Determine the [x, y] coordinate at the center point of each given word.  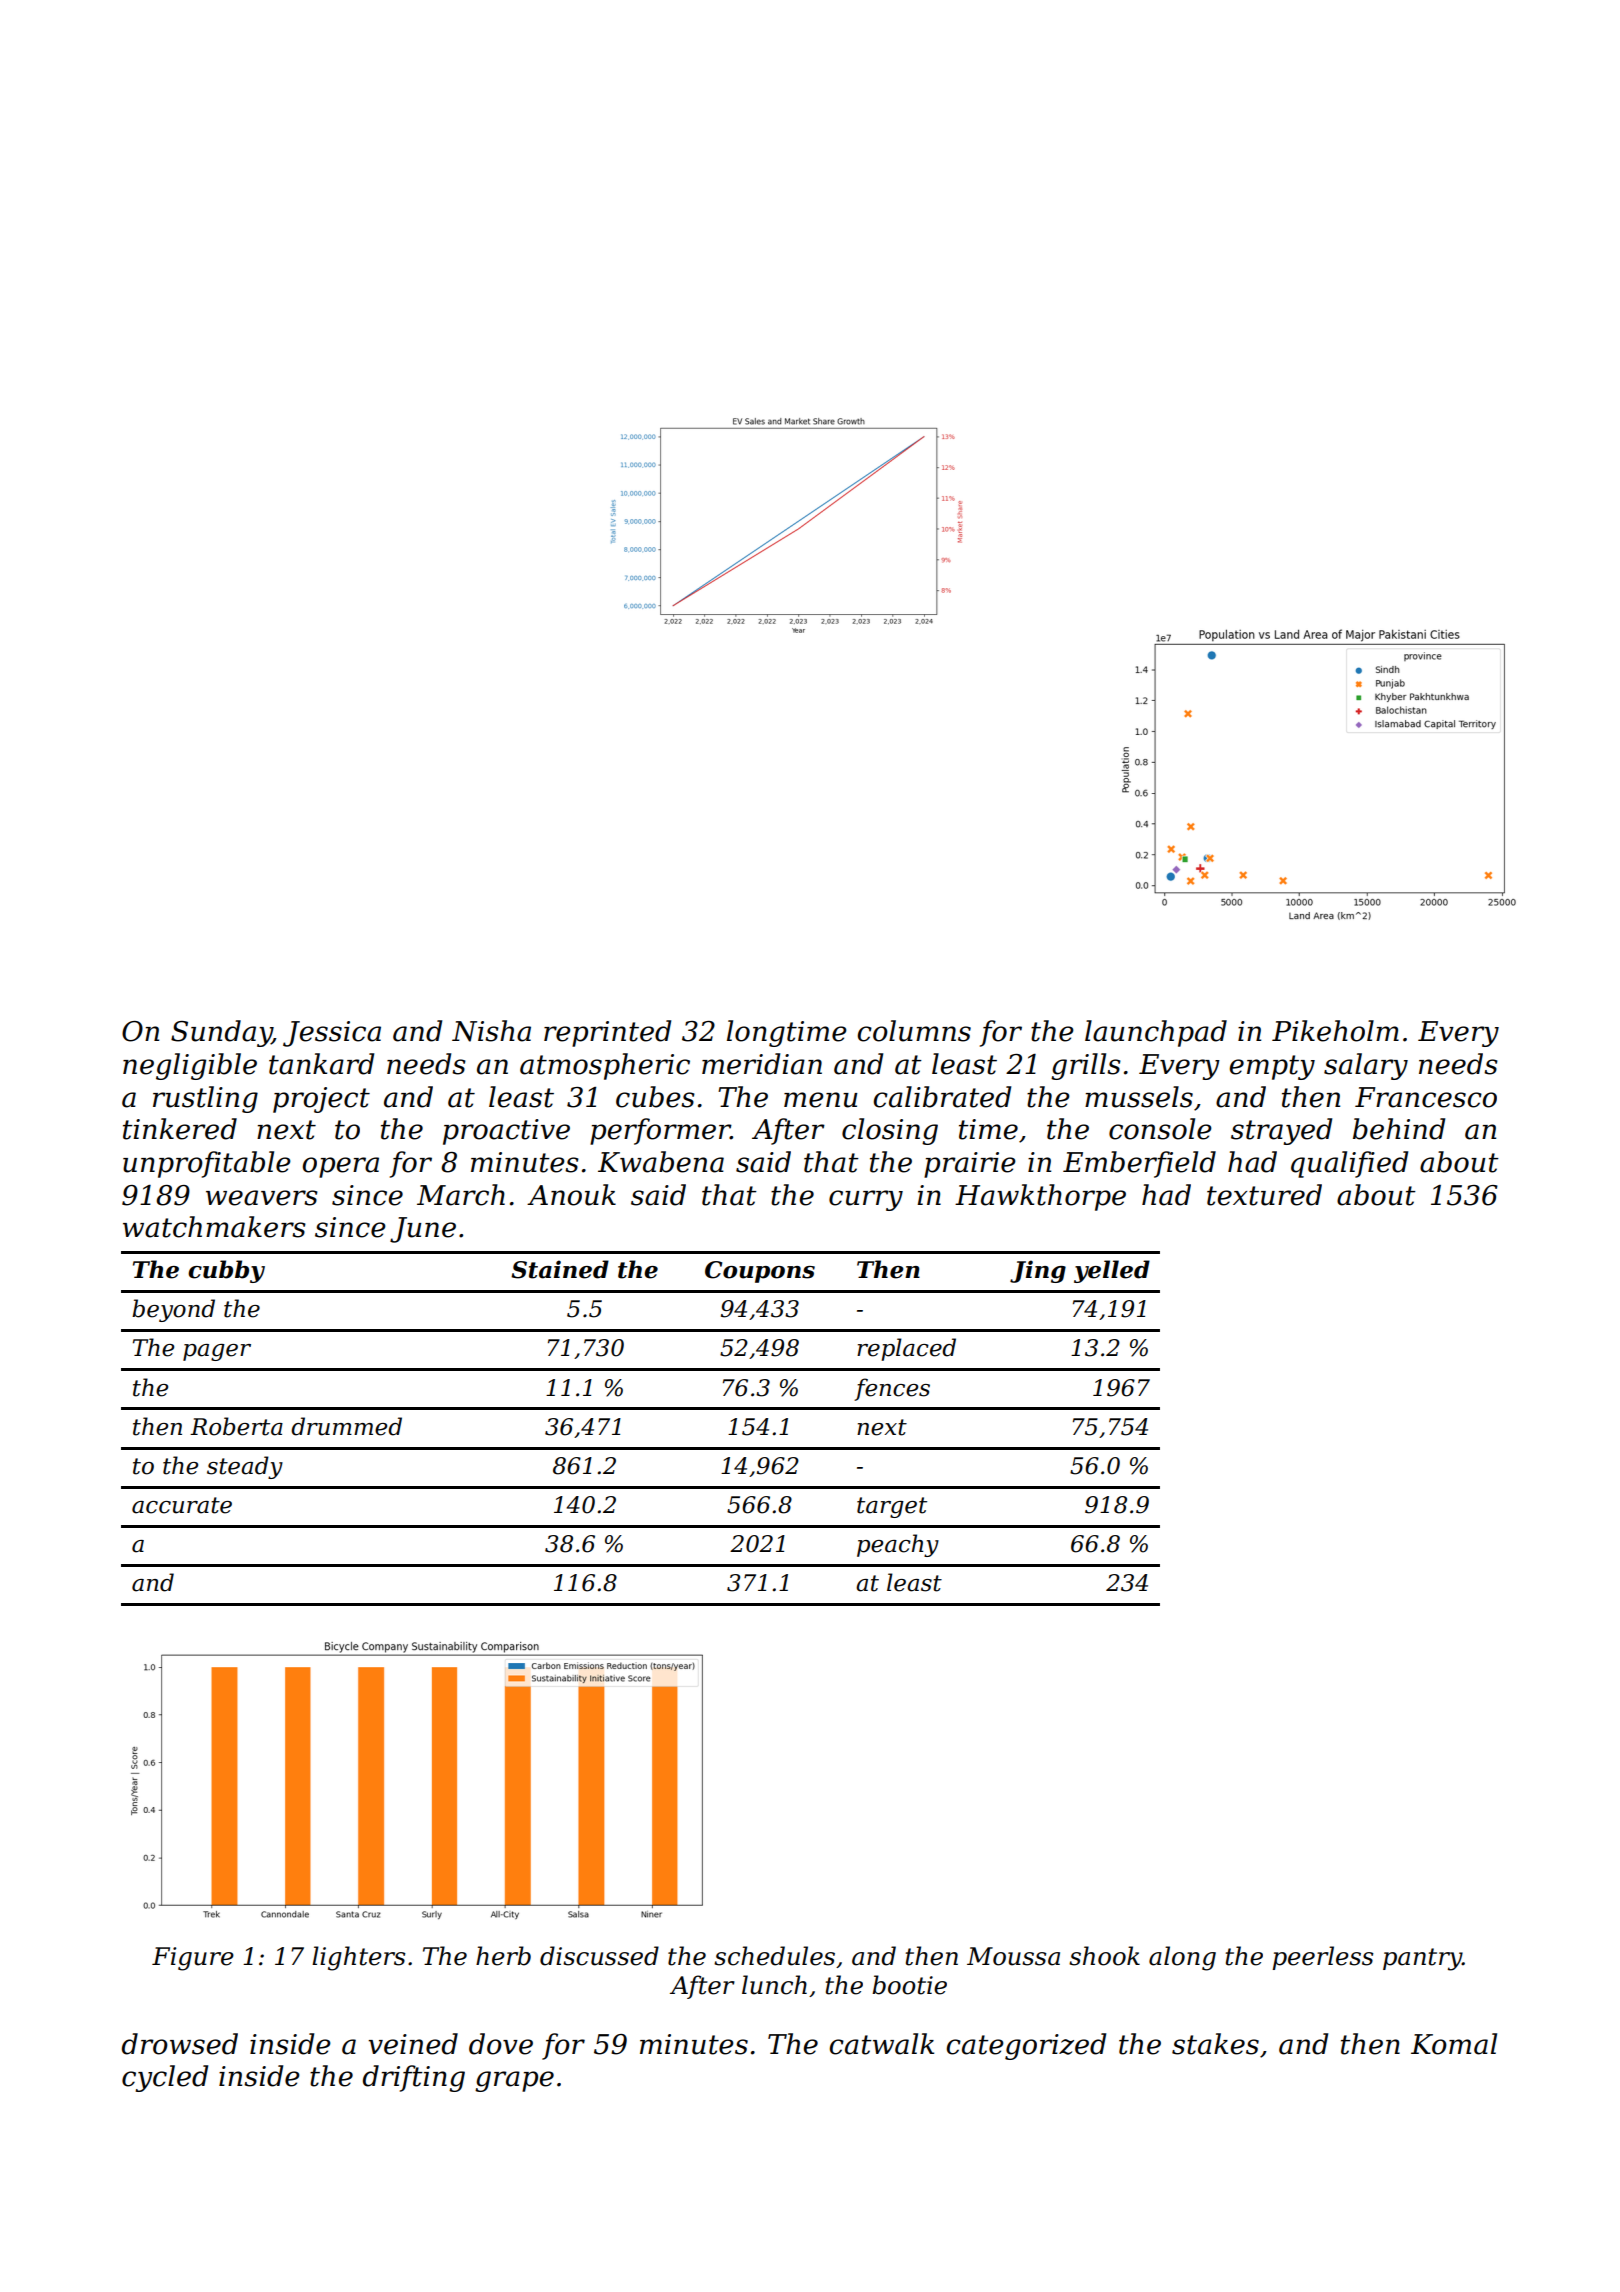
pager [217, 1352]
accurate [182, 1505]
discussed [599, 1956]
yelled [1112, 1271]
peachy [898, 1545]
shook [1104, 1956]
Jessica [332, 1034]
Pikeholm [1335, 1031]
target [892, 1507]
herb [503, 1956]
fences [892, 1389]
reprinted [607, 1033]
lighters [359, 1958]
